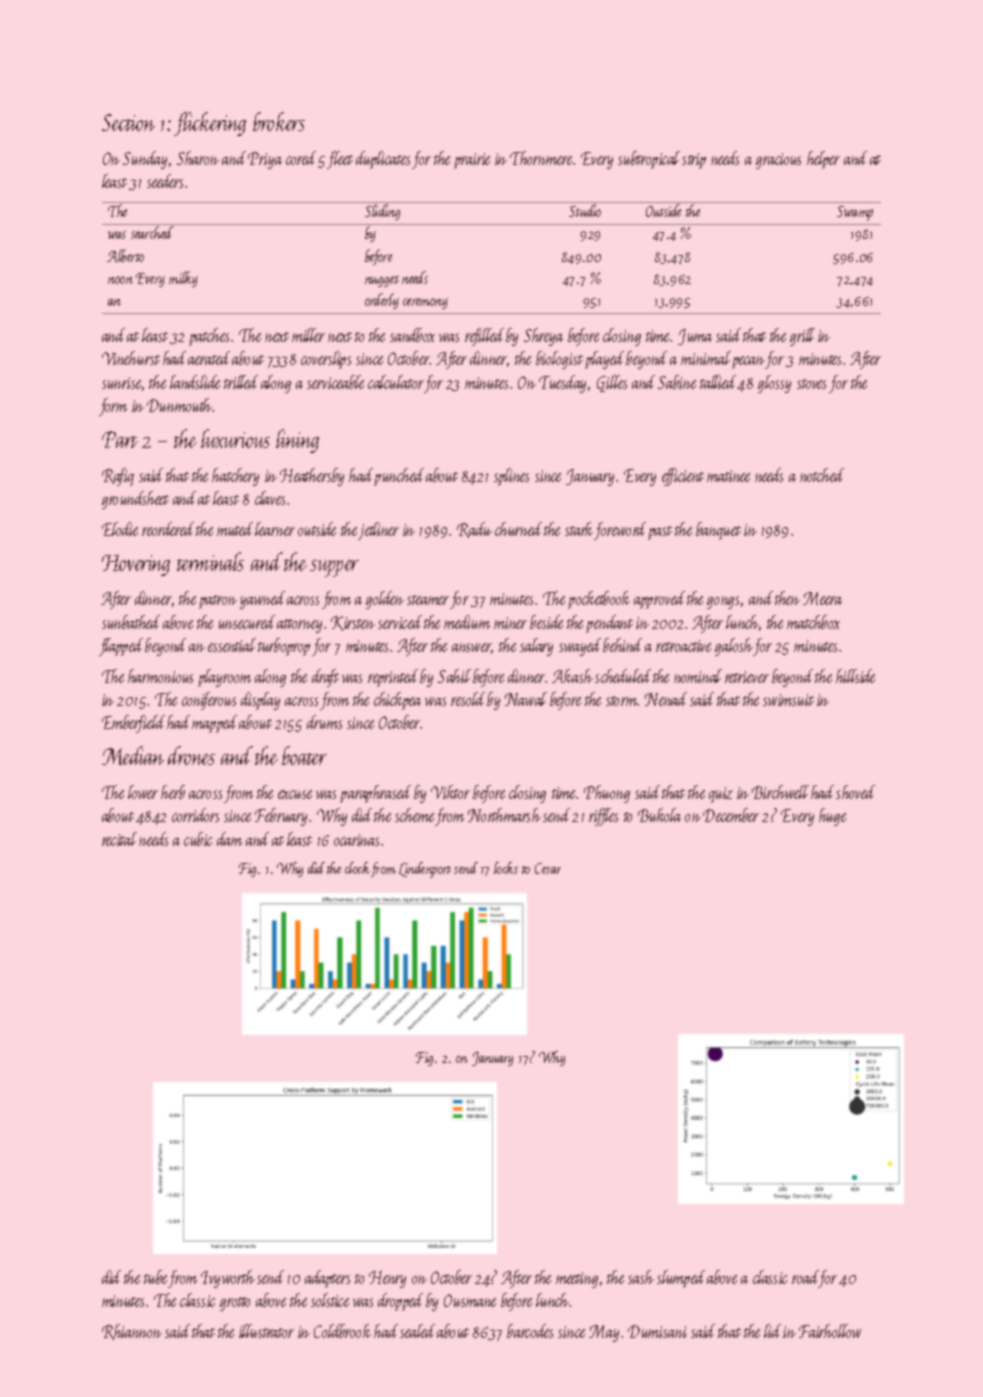 The width and height of the screenshot is (983, 1397). What do you see at coordinates (308, 335) in the screenshot?
I see `miller` at bounding box center [308, 335].
